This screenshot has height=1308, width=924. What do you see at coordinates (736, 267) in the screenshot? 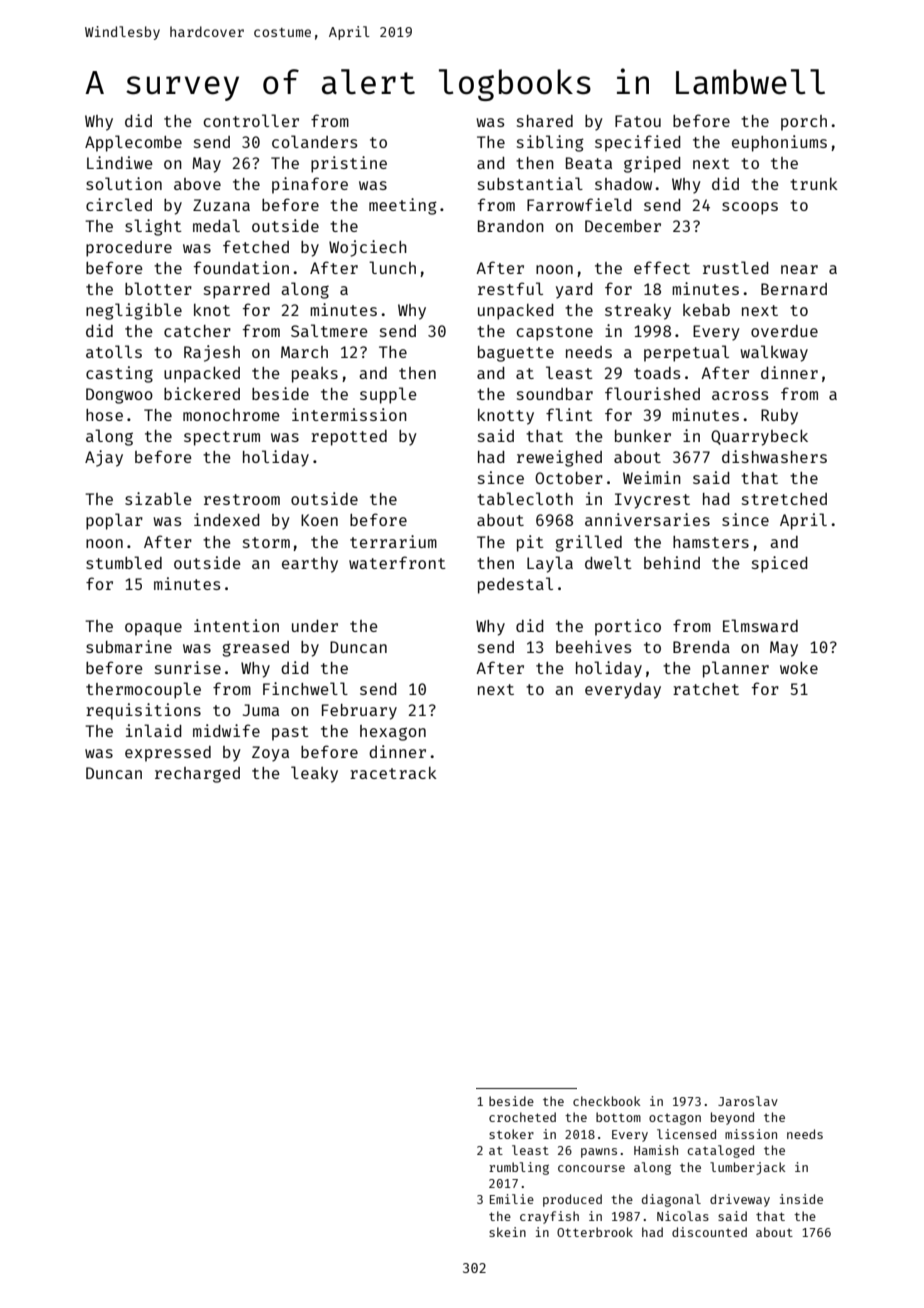
I see `rustled` at bounding box center [736, 267].
